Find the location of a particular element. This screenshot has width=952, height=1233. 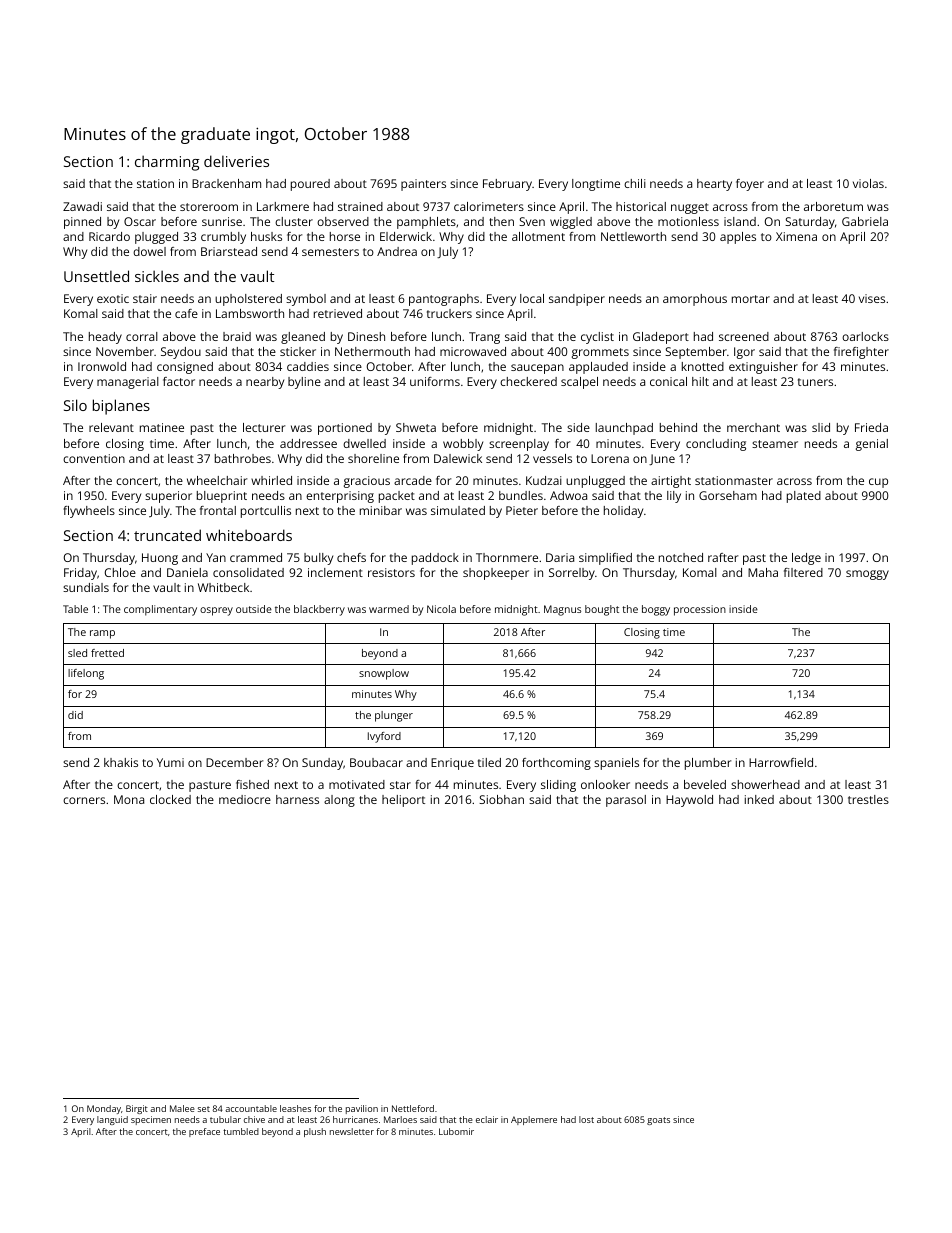

Yan is located at coordinates (216, 557).
